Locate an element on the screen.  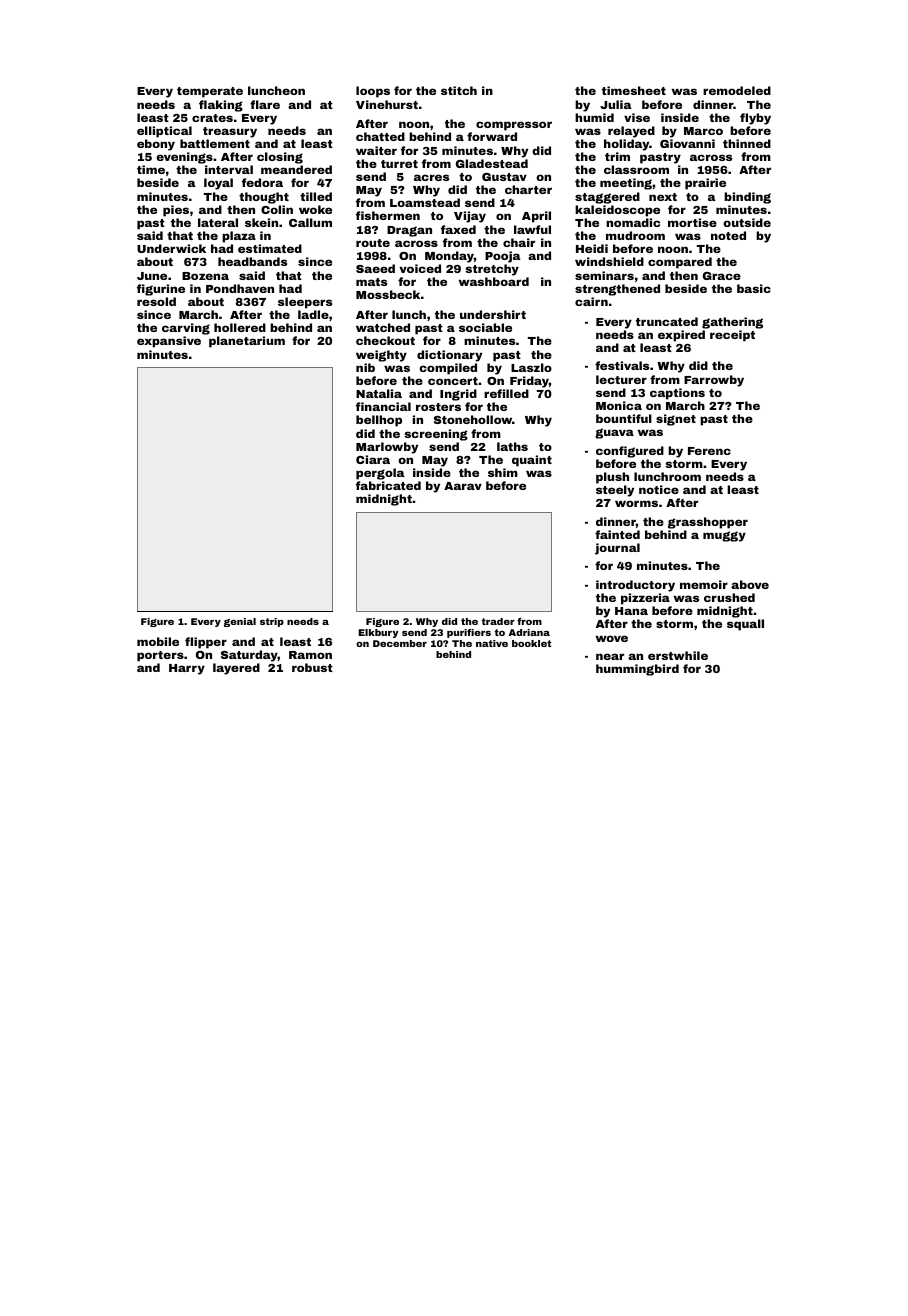
Harry is located at coordinates (187, 669).
